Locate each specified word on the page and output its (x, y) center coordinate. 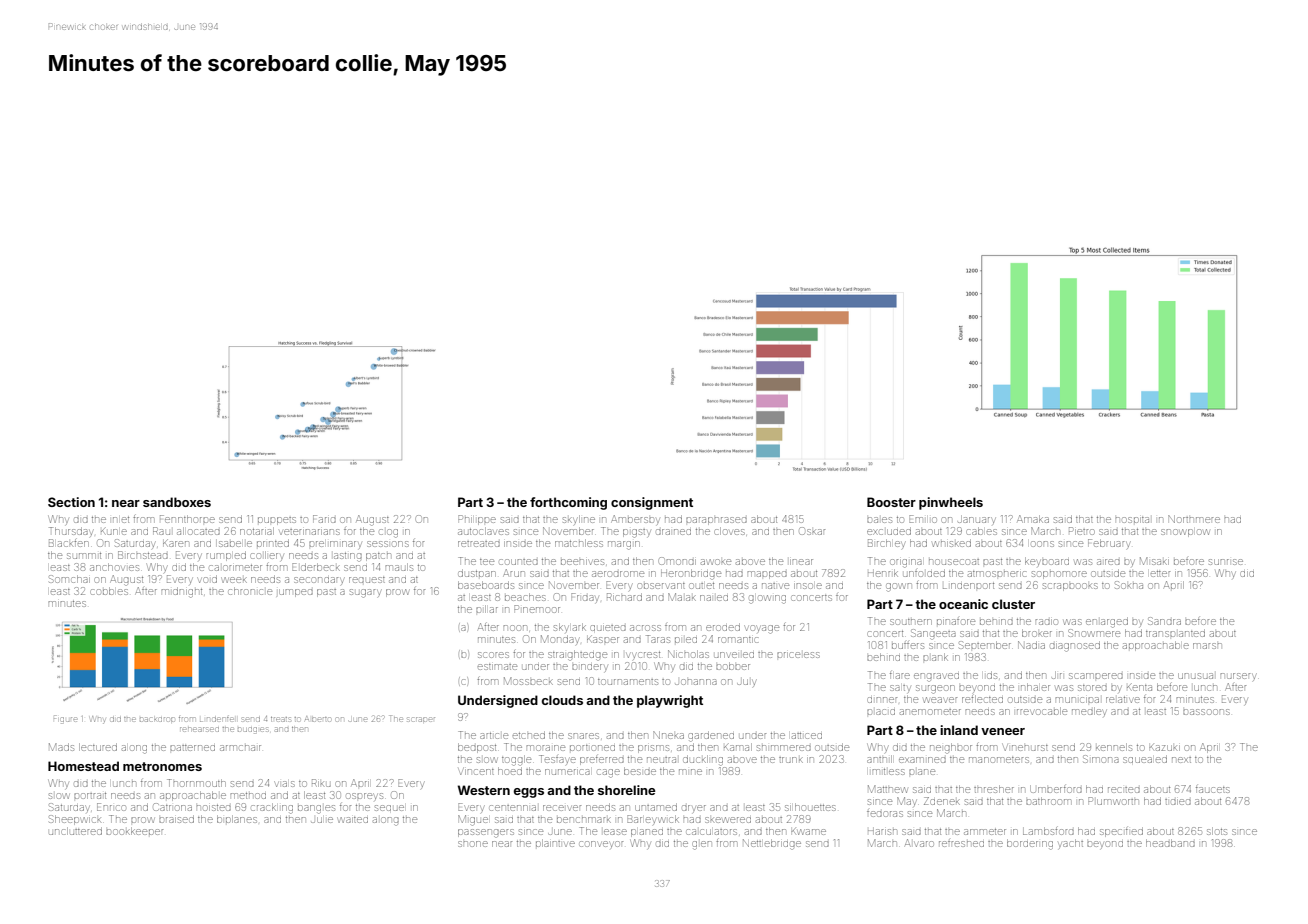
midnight (182, 592)
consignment (652, 503)
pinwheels (951, 503)
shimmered (784, 748)
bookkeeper (134, 831)
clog (389, 533)
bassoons (1206, 712)
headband (1170, 843)
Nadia (1031, 645)
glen (702, 845)
